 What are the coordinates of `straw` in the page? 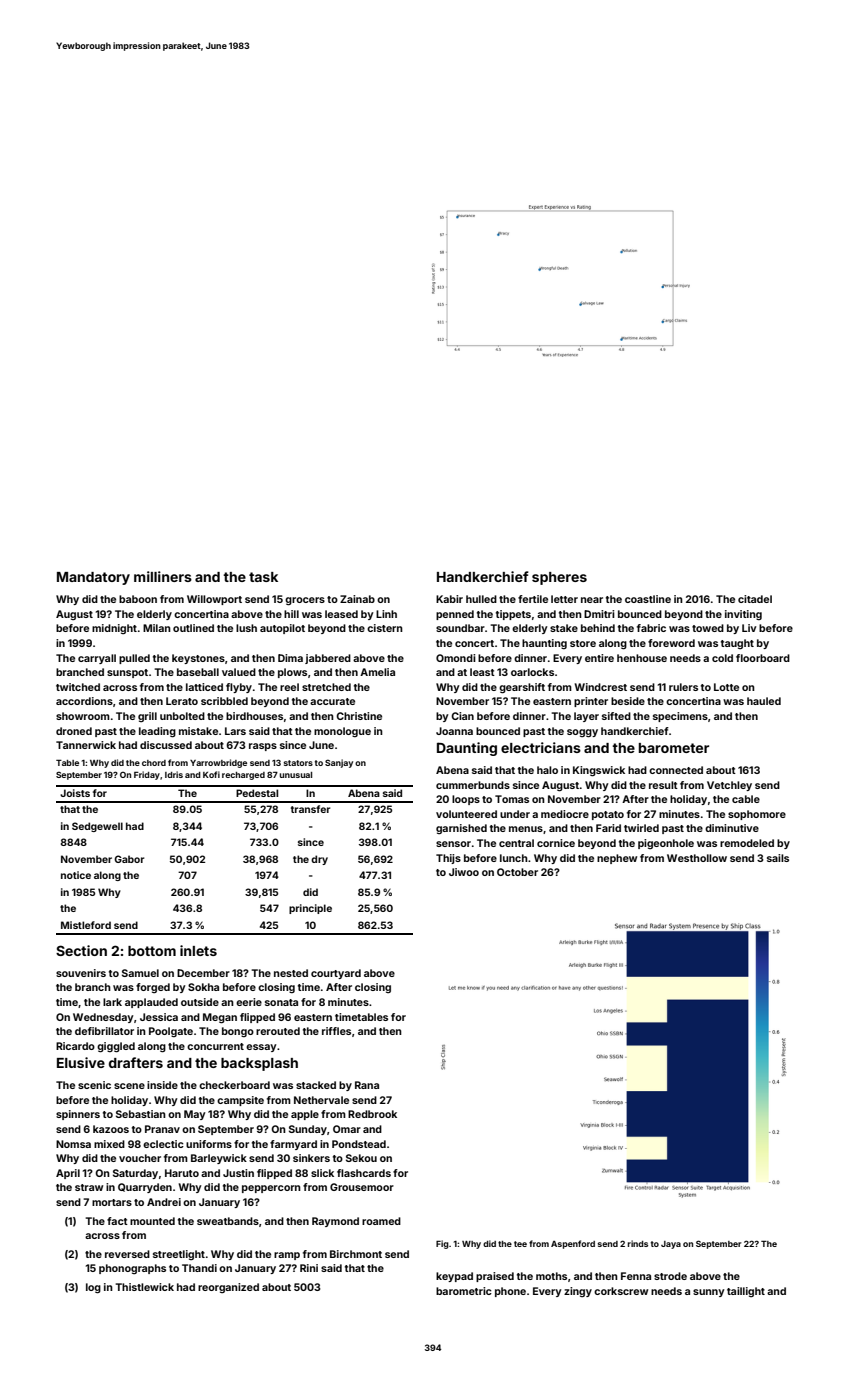 It's located at (89, 1187).
